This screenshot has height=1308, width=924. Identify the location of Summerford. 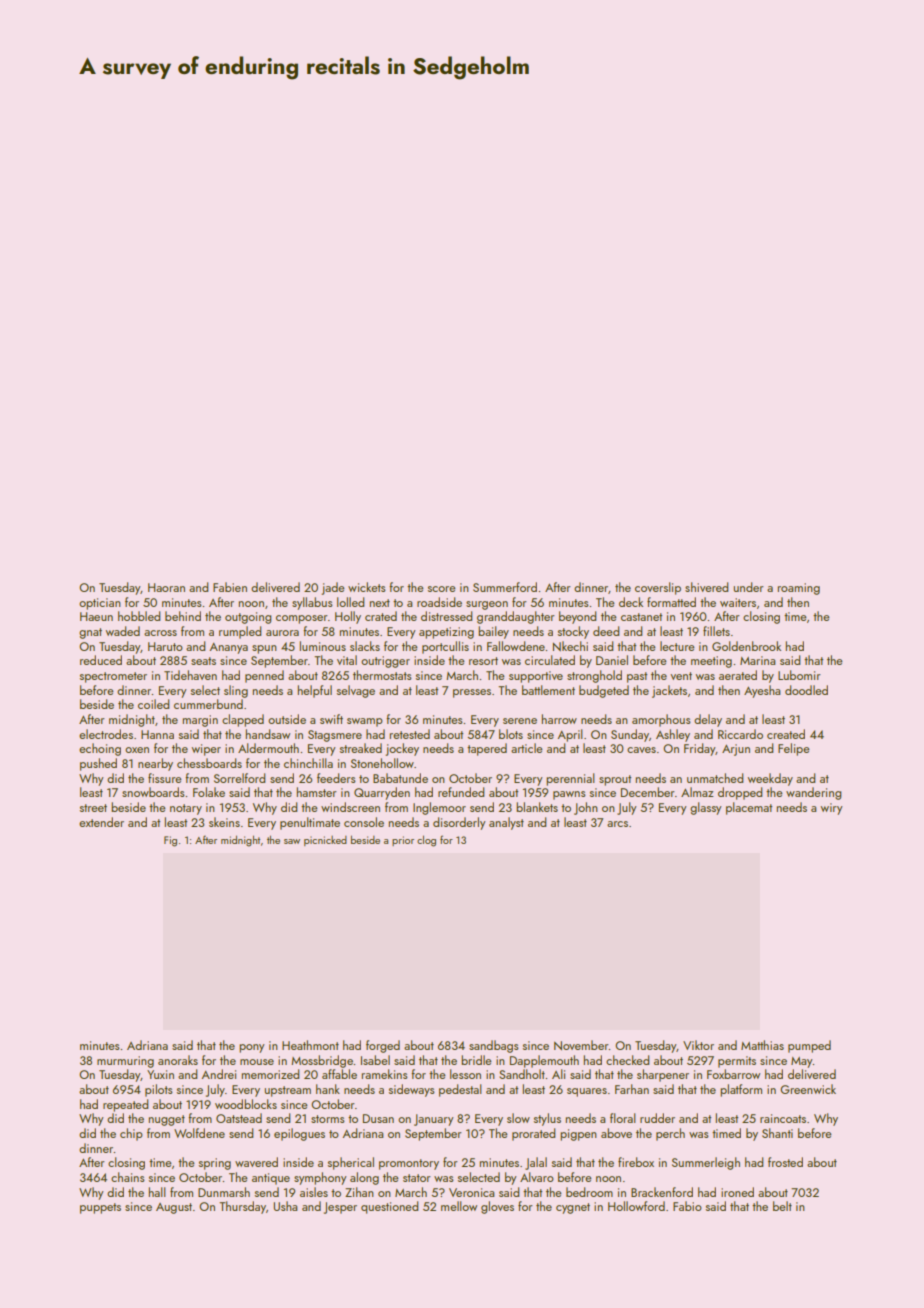
(505, 587).
